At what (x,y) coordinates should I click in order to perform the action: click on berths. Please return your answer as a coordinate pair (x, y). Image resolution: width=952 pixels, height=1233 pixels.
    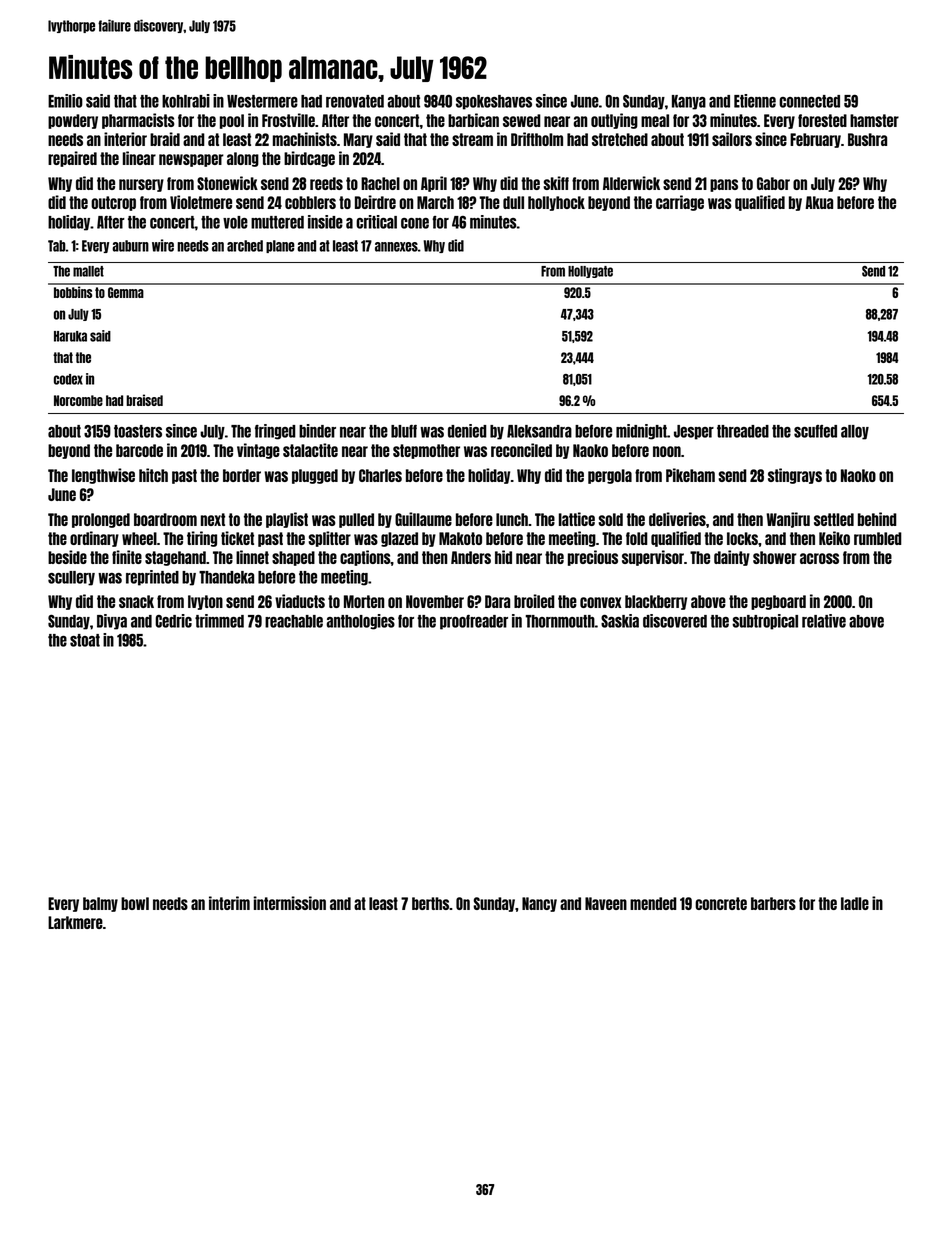
    Looking at the image, I should click on (430, 903).
